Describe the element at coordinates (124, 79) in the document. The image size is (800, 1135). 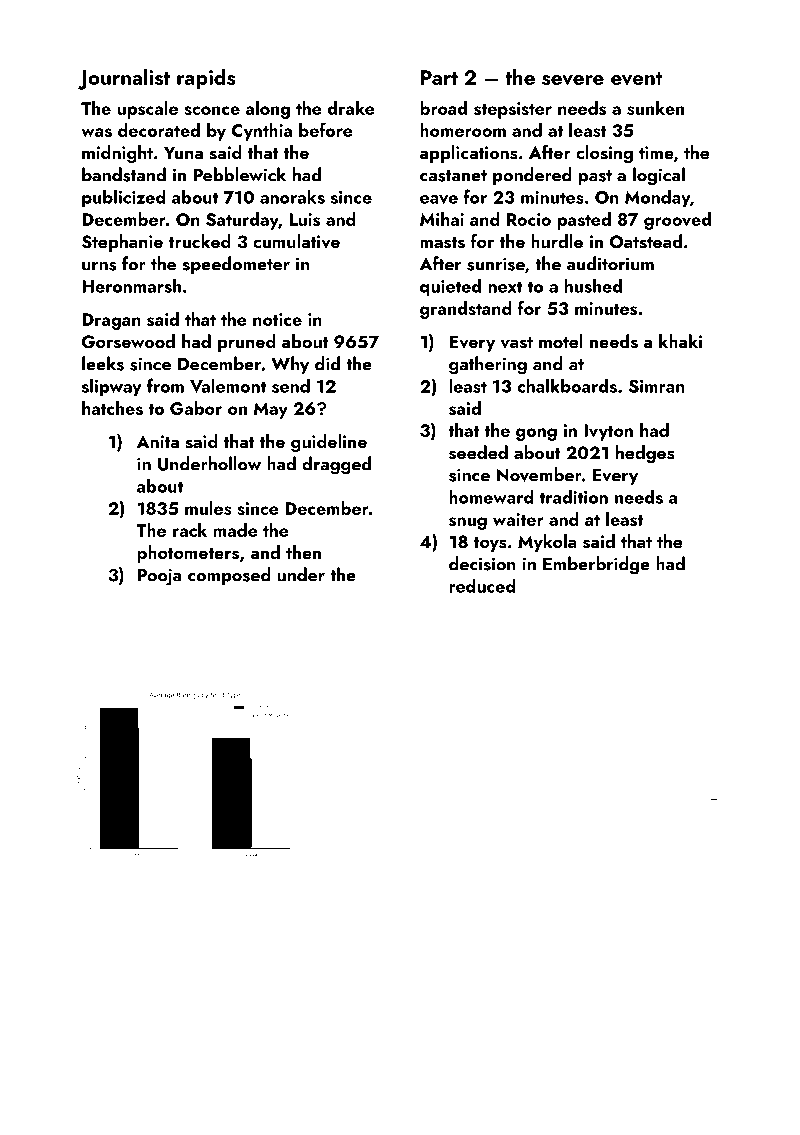
I see `Journalist` at that location.
